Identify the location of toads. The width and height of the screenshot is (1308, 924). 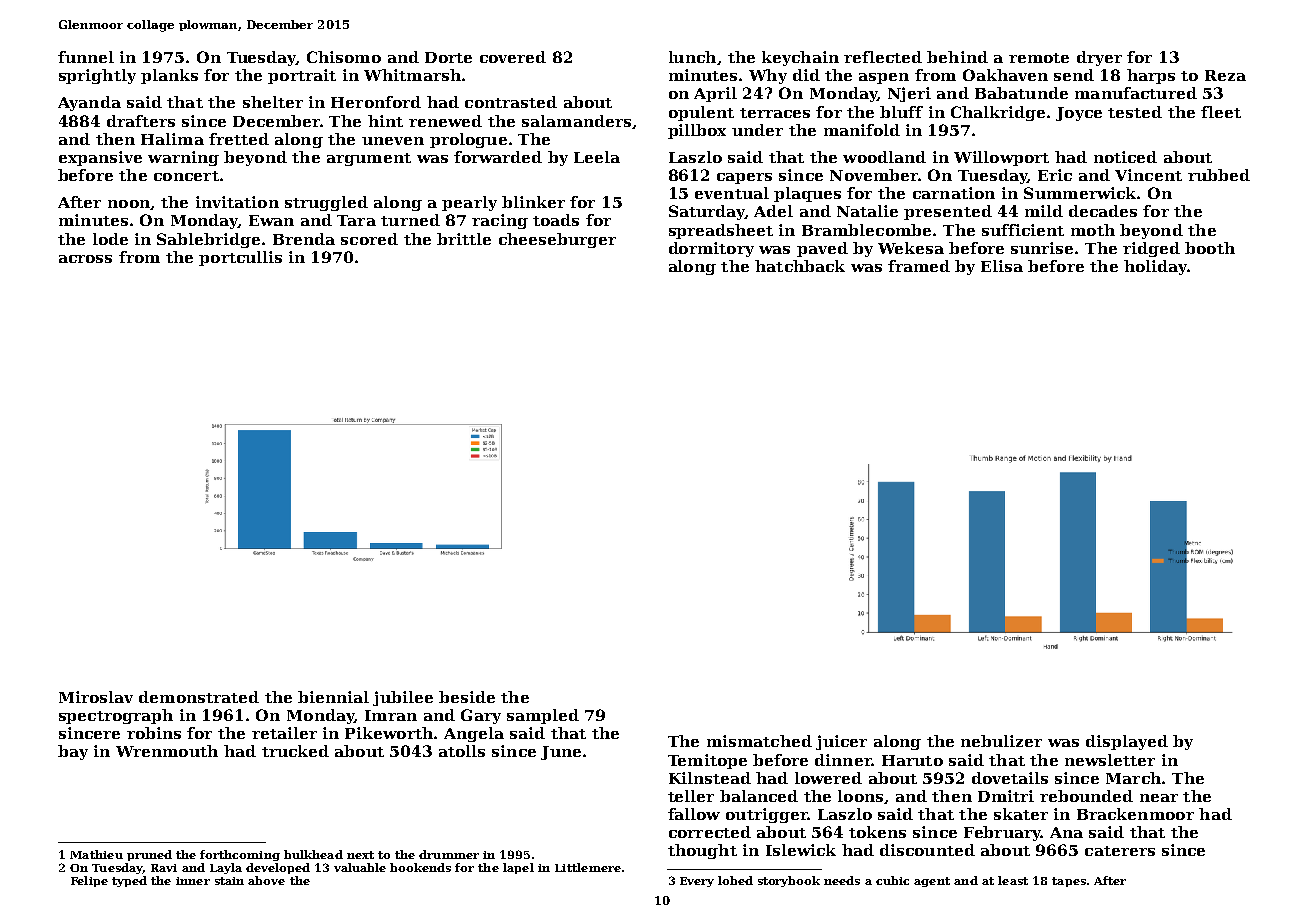
(556, 220).
